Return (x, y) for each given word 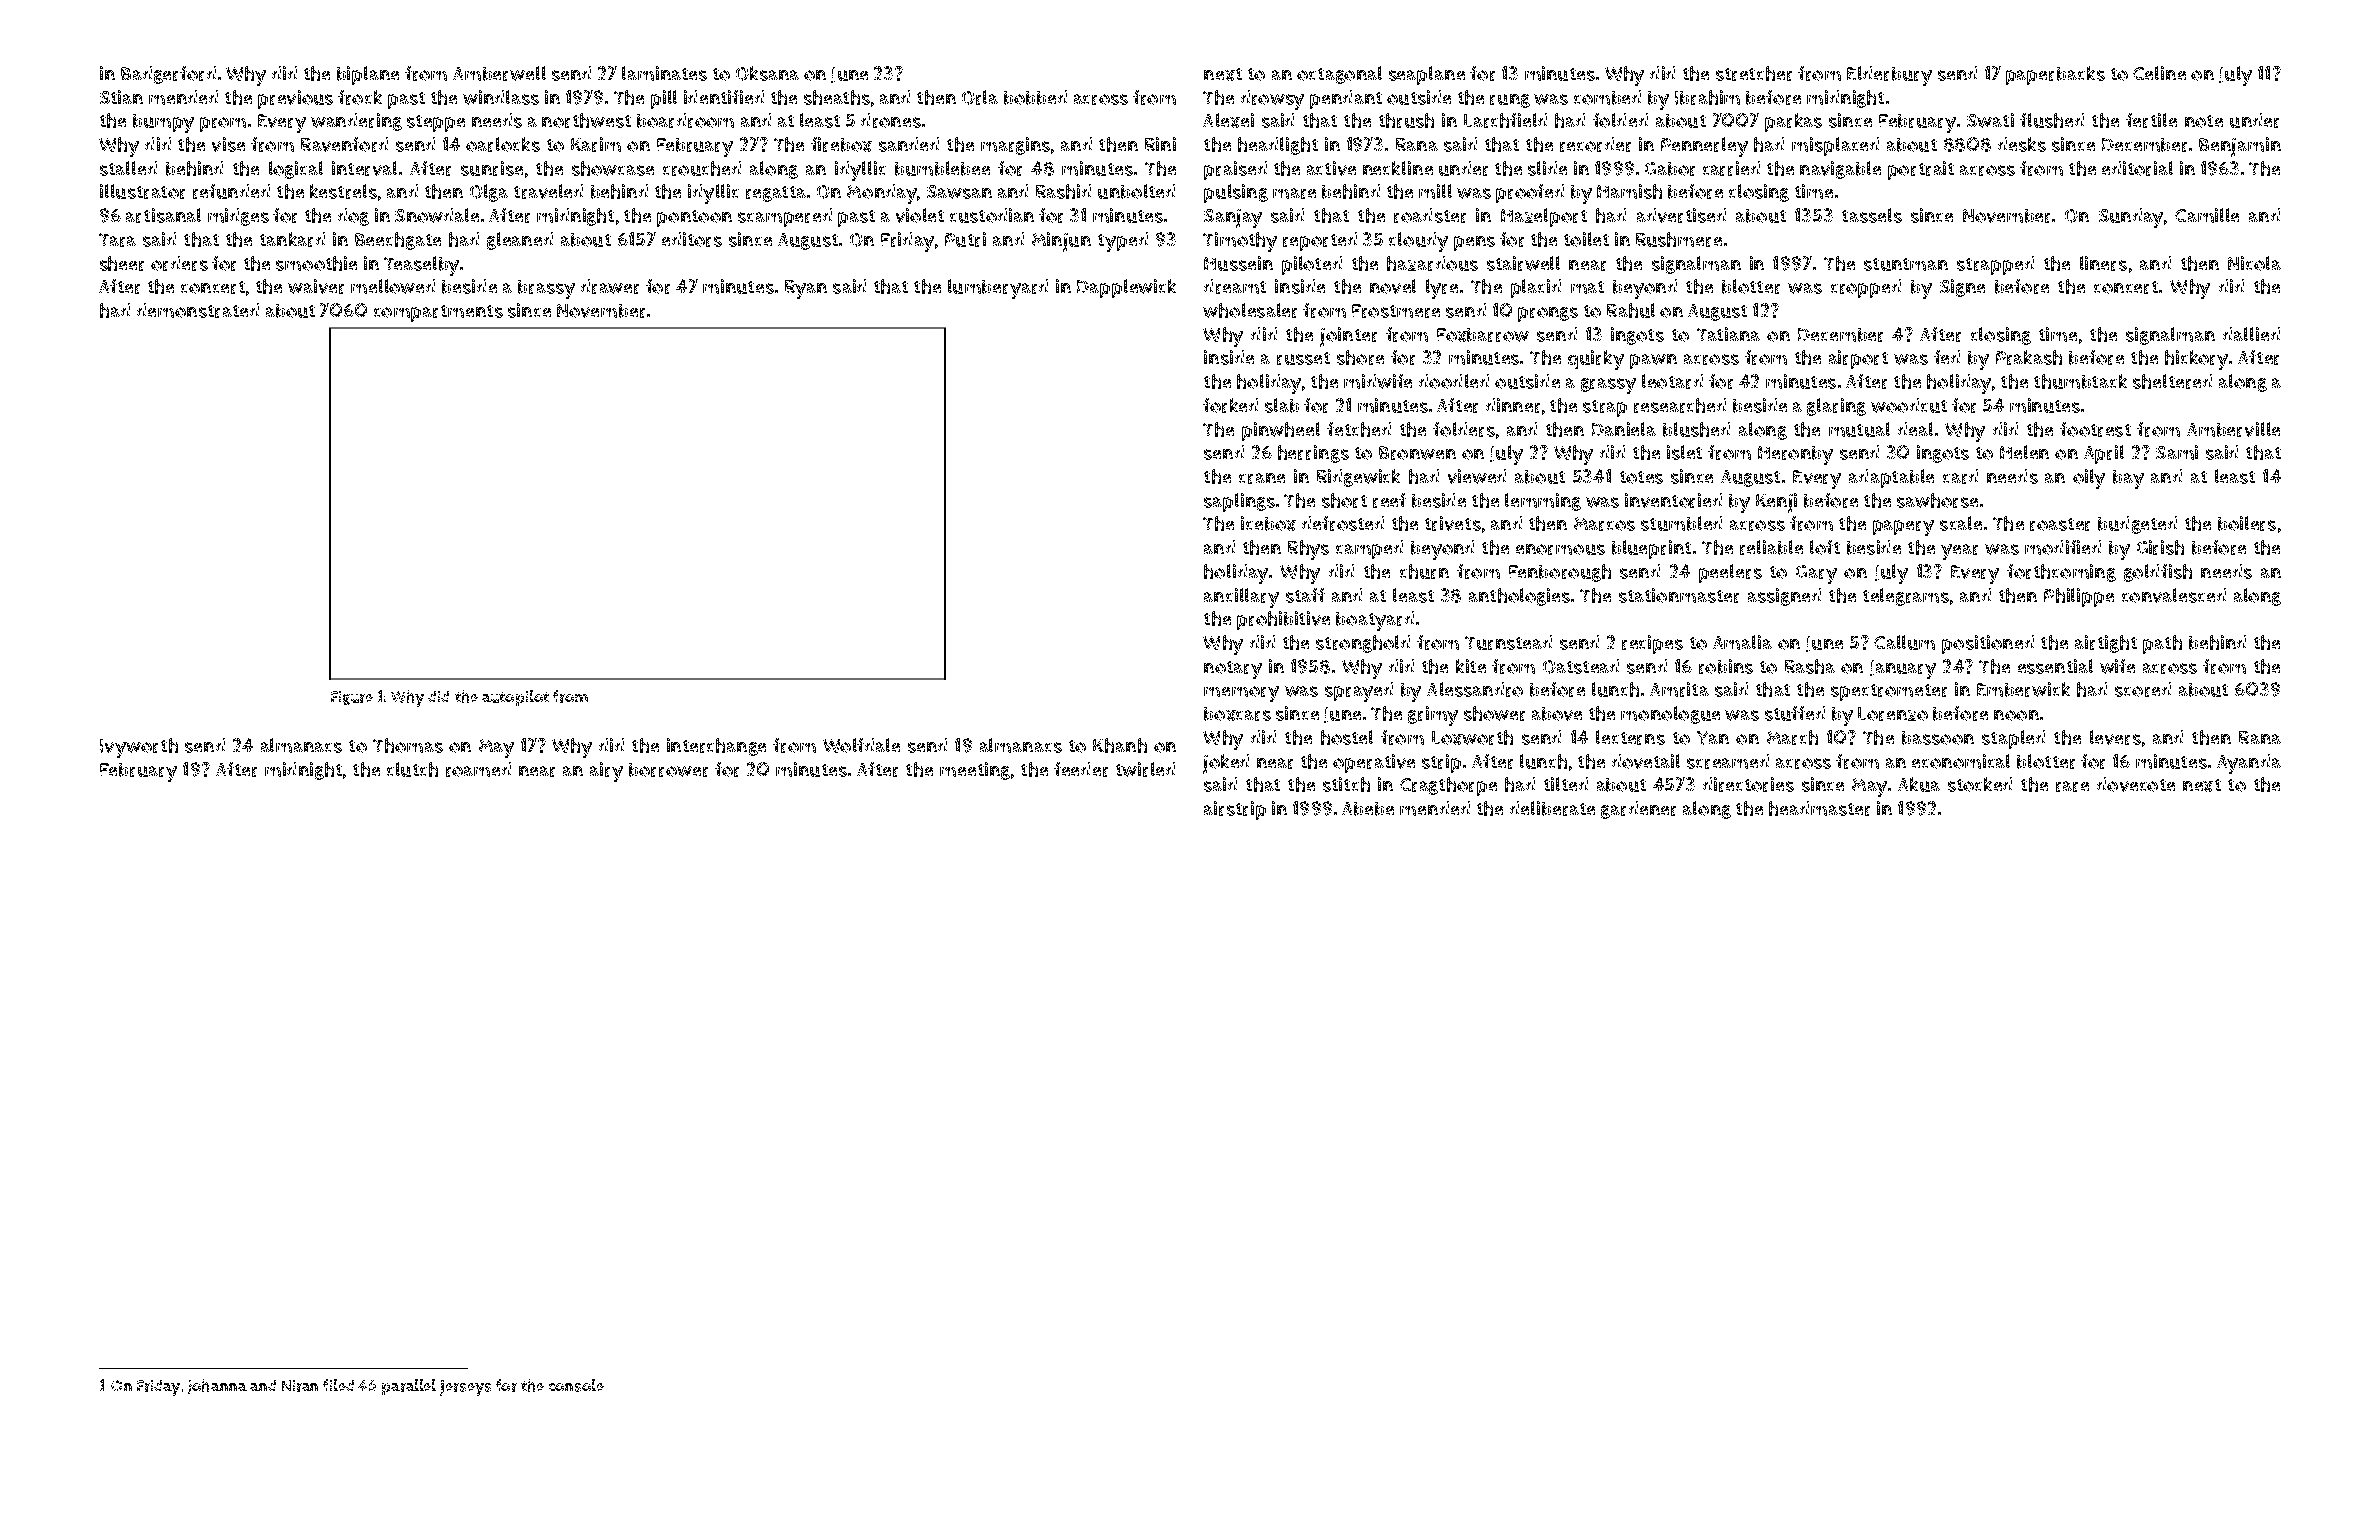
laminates (664, 73)
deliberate (1552, 808)
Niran (300, 1386)
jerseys (465, 1388)
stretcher (1754, 73)
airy (606, 772)
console (576, 1385)
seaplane (1427, 75)
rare (2072, 786)
